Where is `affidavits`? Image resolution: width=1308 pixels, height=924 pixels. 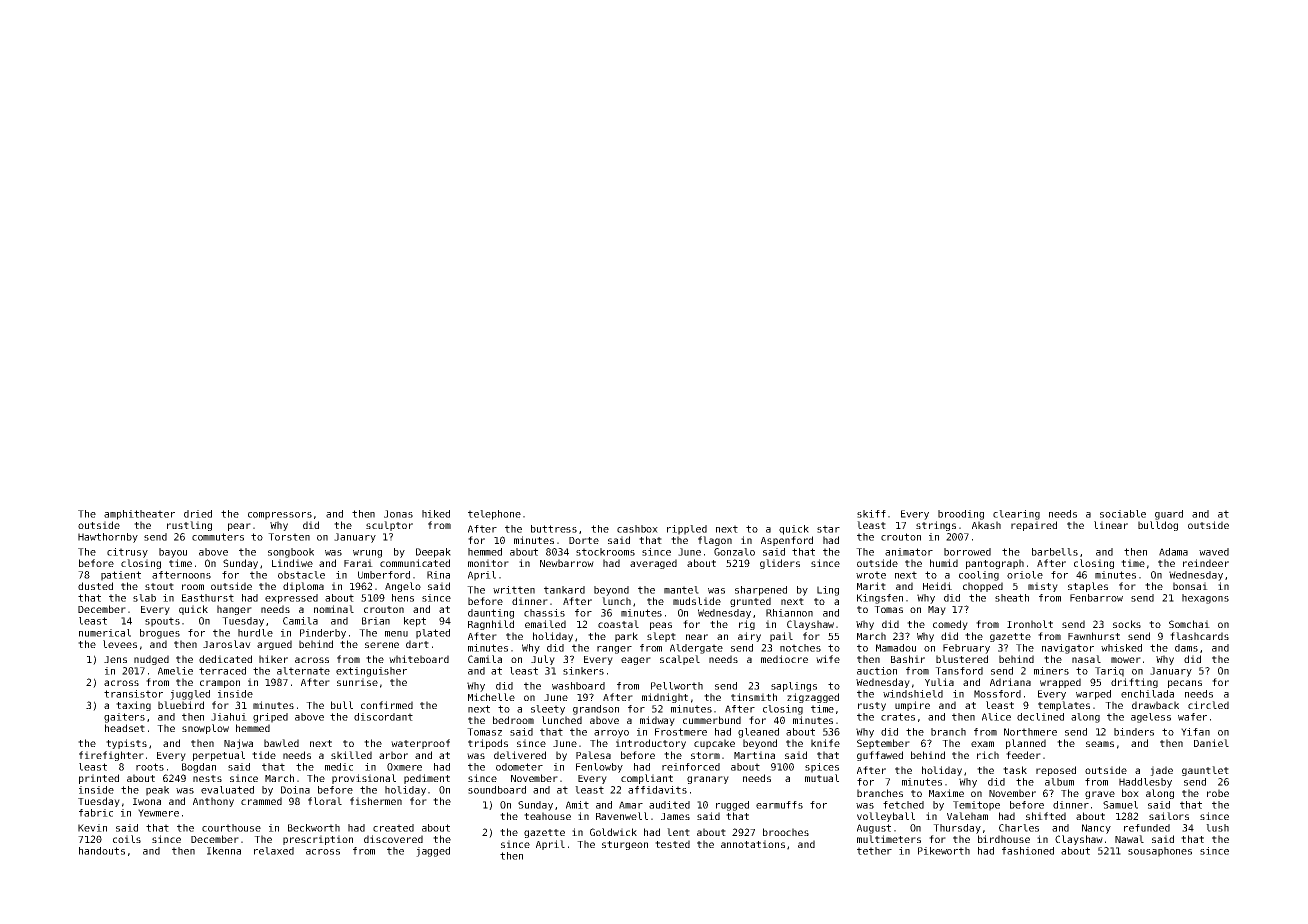 affidavits is located at coordinates (657, 790).
